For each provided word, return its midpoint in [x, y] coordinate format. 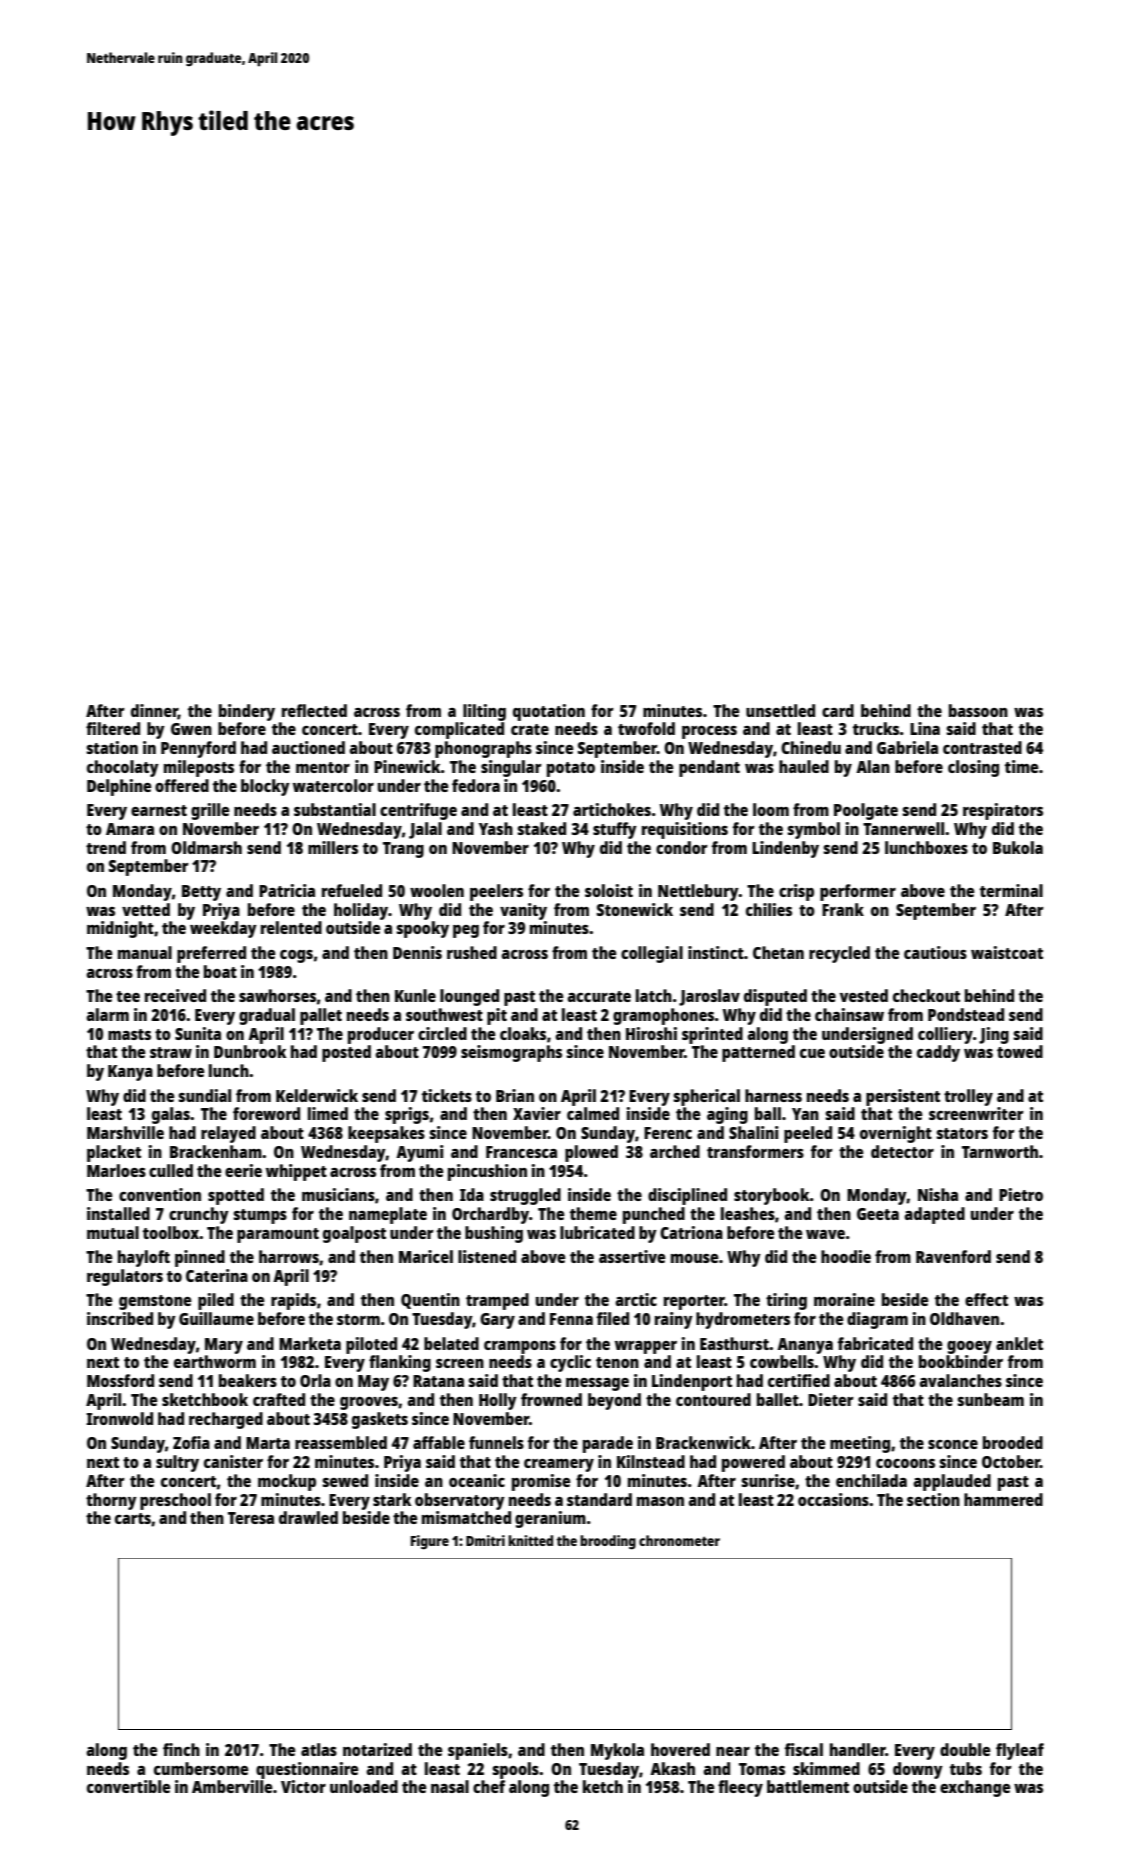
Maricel [426, 1256]
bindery [247, 712]
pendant [709, 768]
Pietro [1021, 1194]
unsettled [780, 710]
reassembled [341, 1442]
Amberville [232, 1786]
